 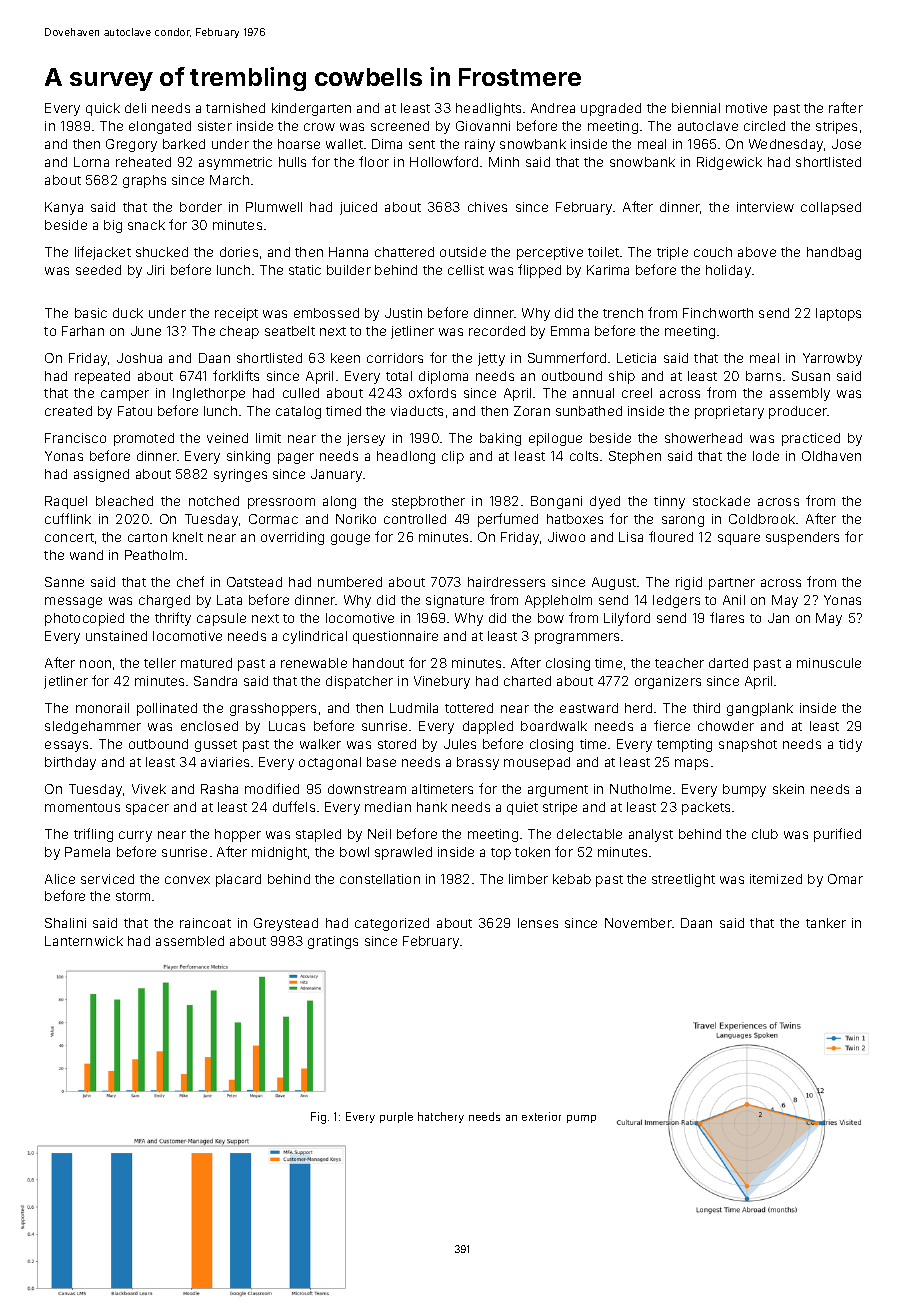 I want to click on tidy, so click(x=850, y=745).
